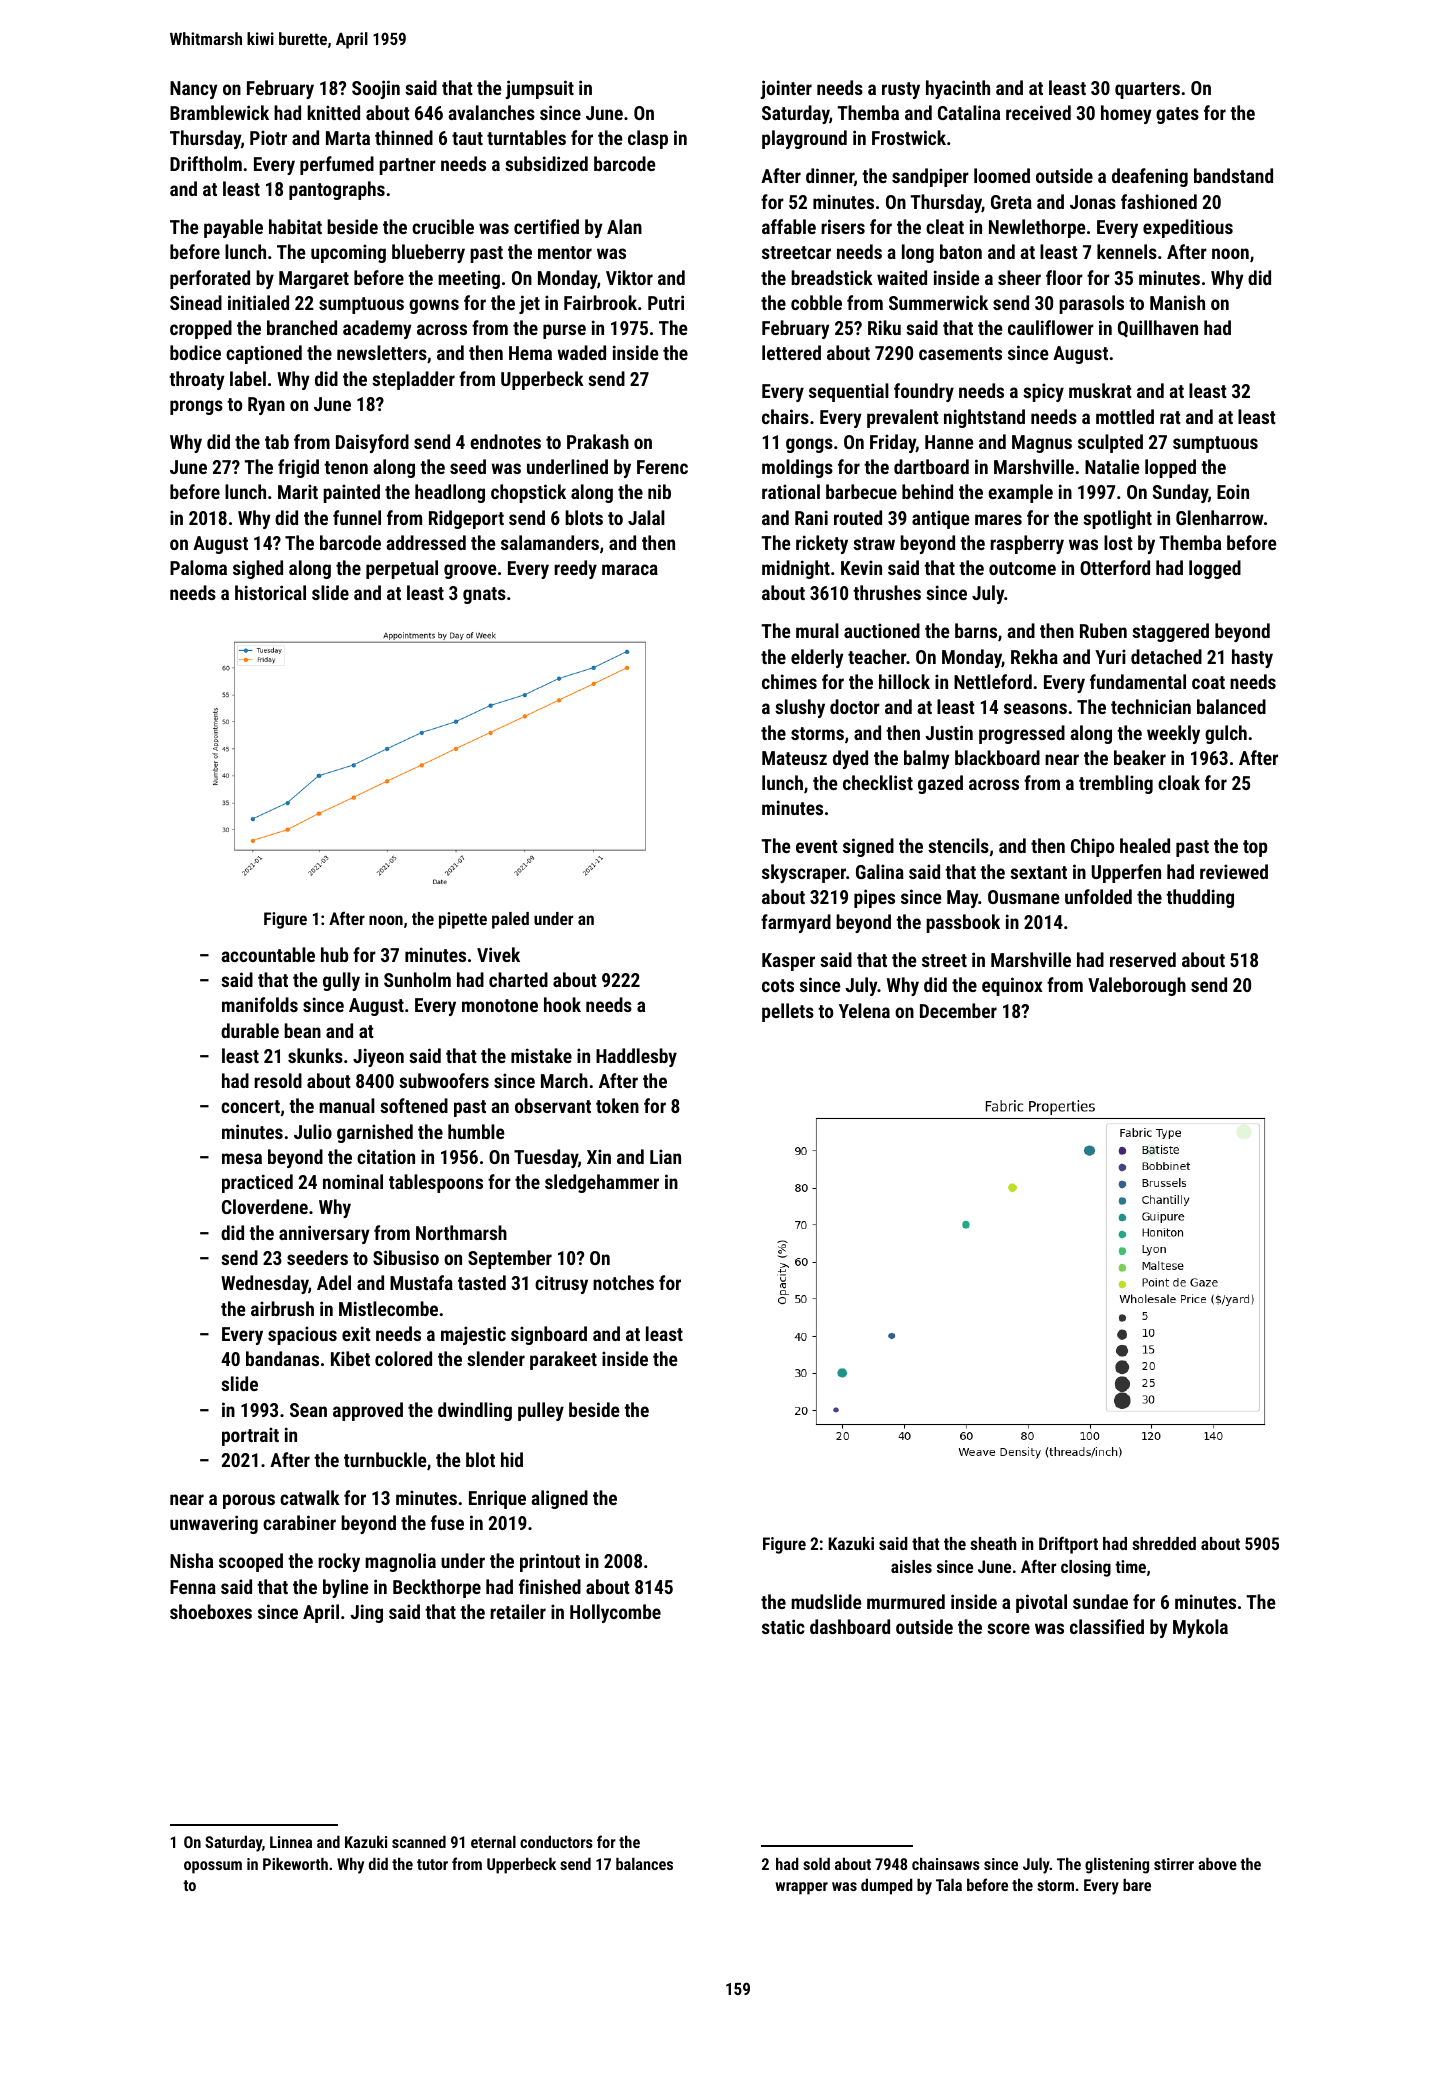  Describe the element at coordinates (993, 1543) in the screenshot. I see `sheath` at that location.
